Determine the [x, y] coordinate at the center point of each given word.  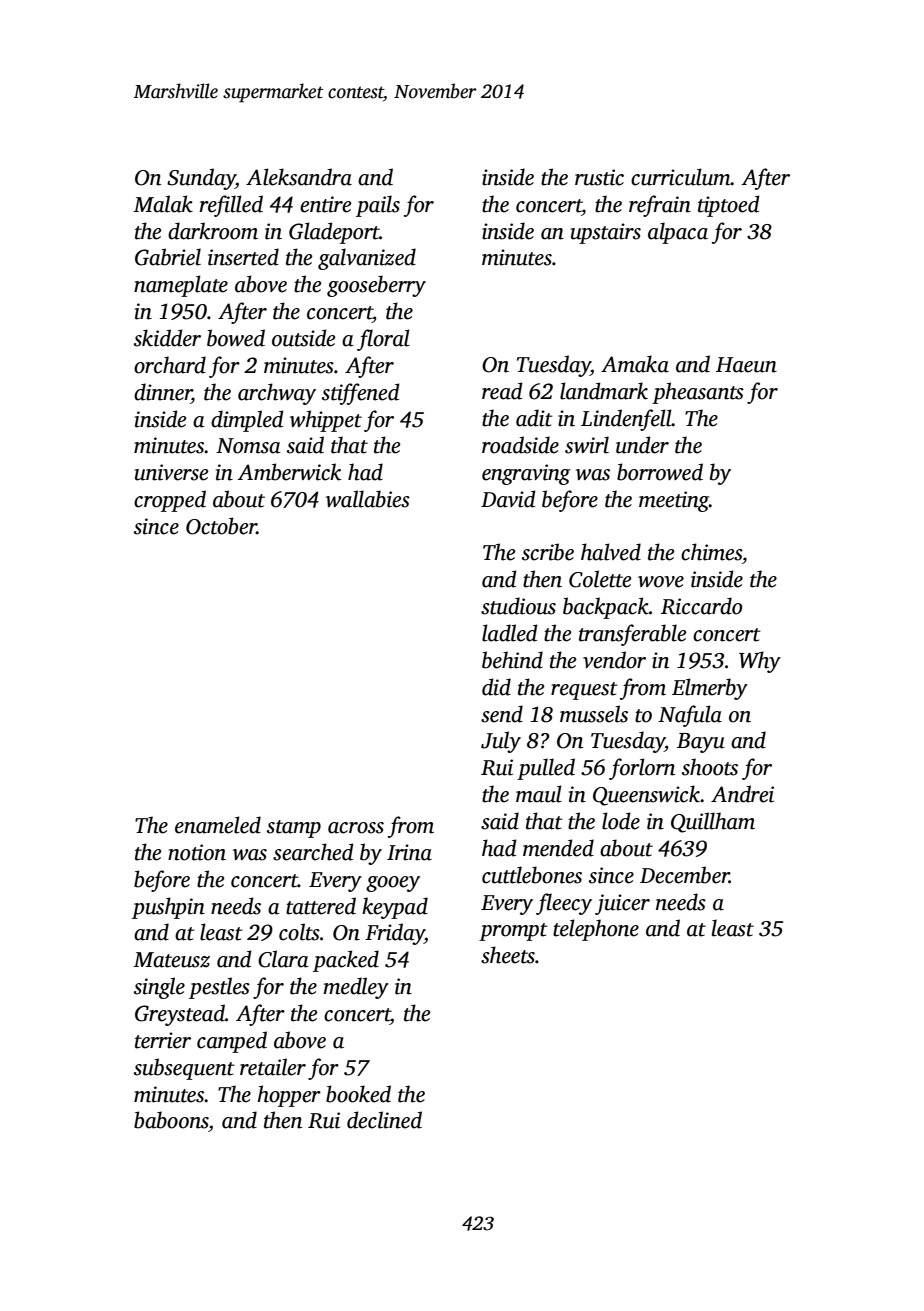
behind [512, 660]
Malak [163, 204]
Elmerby [710, 689]
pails [378, 206]
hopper [289, 1096]
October [221, 526]
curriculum [681, 177]
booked [358, 1094]
